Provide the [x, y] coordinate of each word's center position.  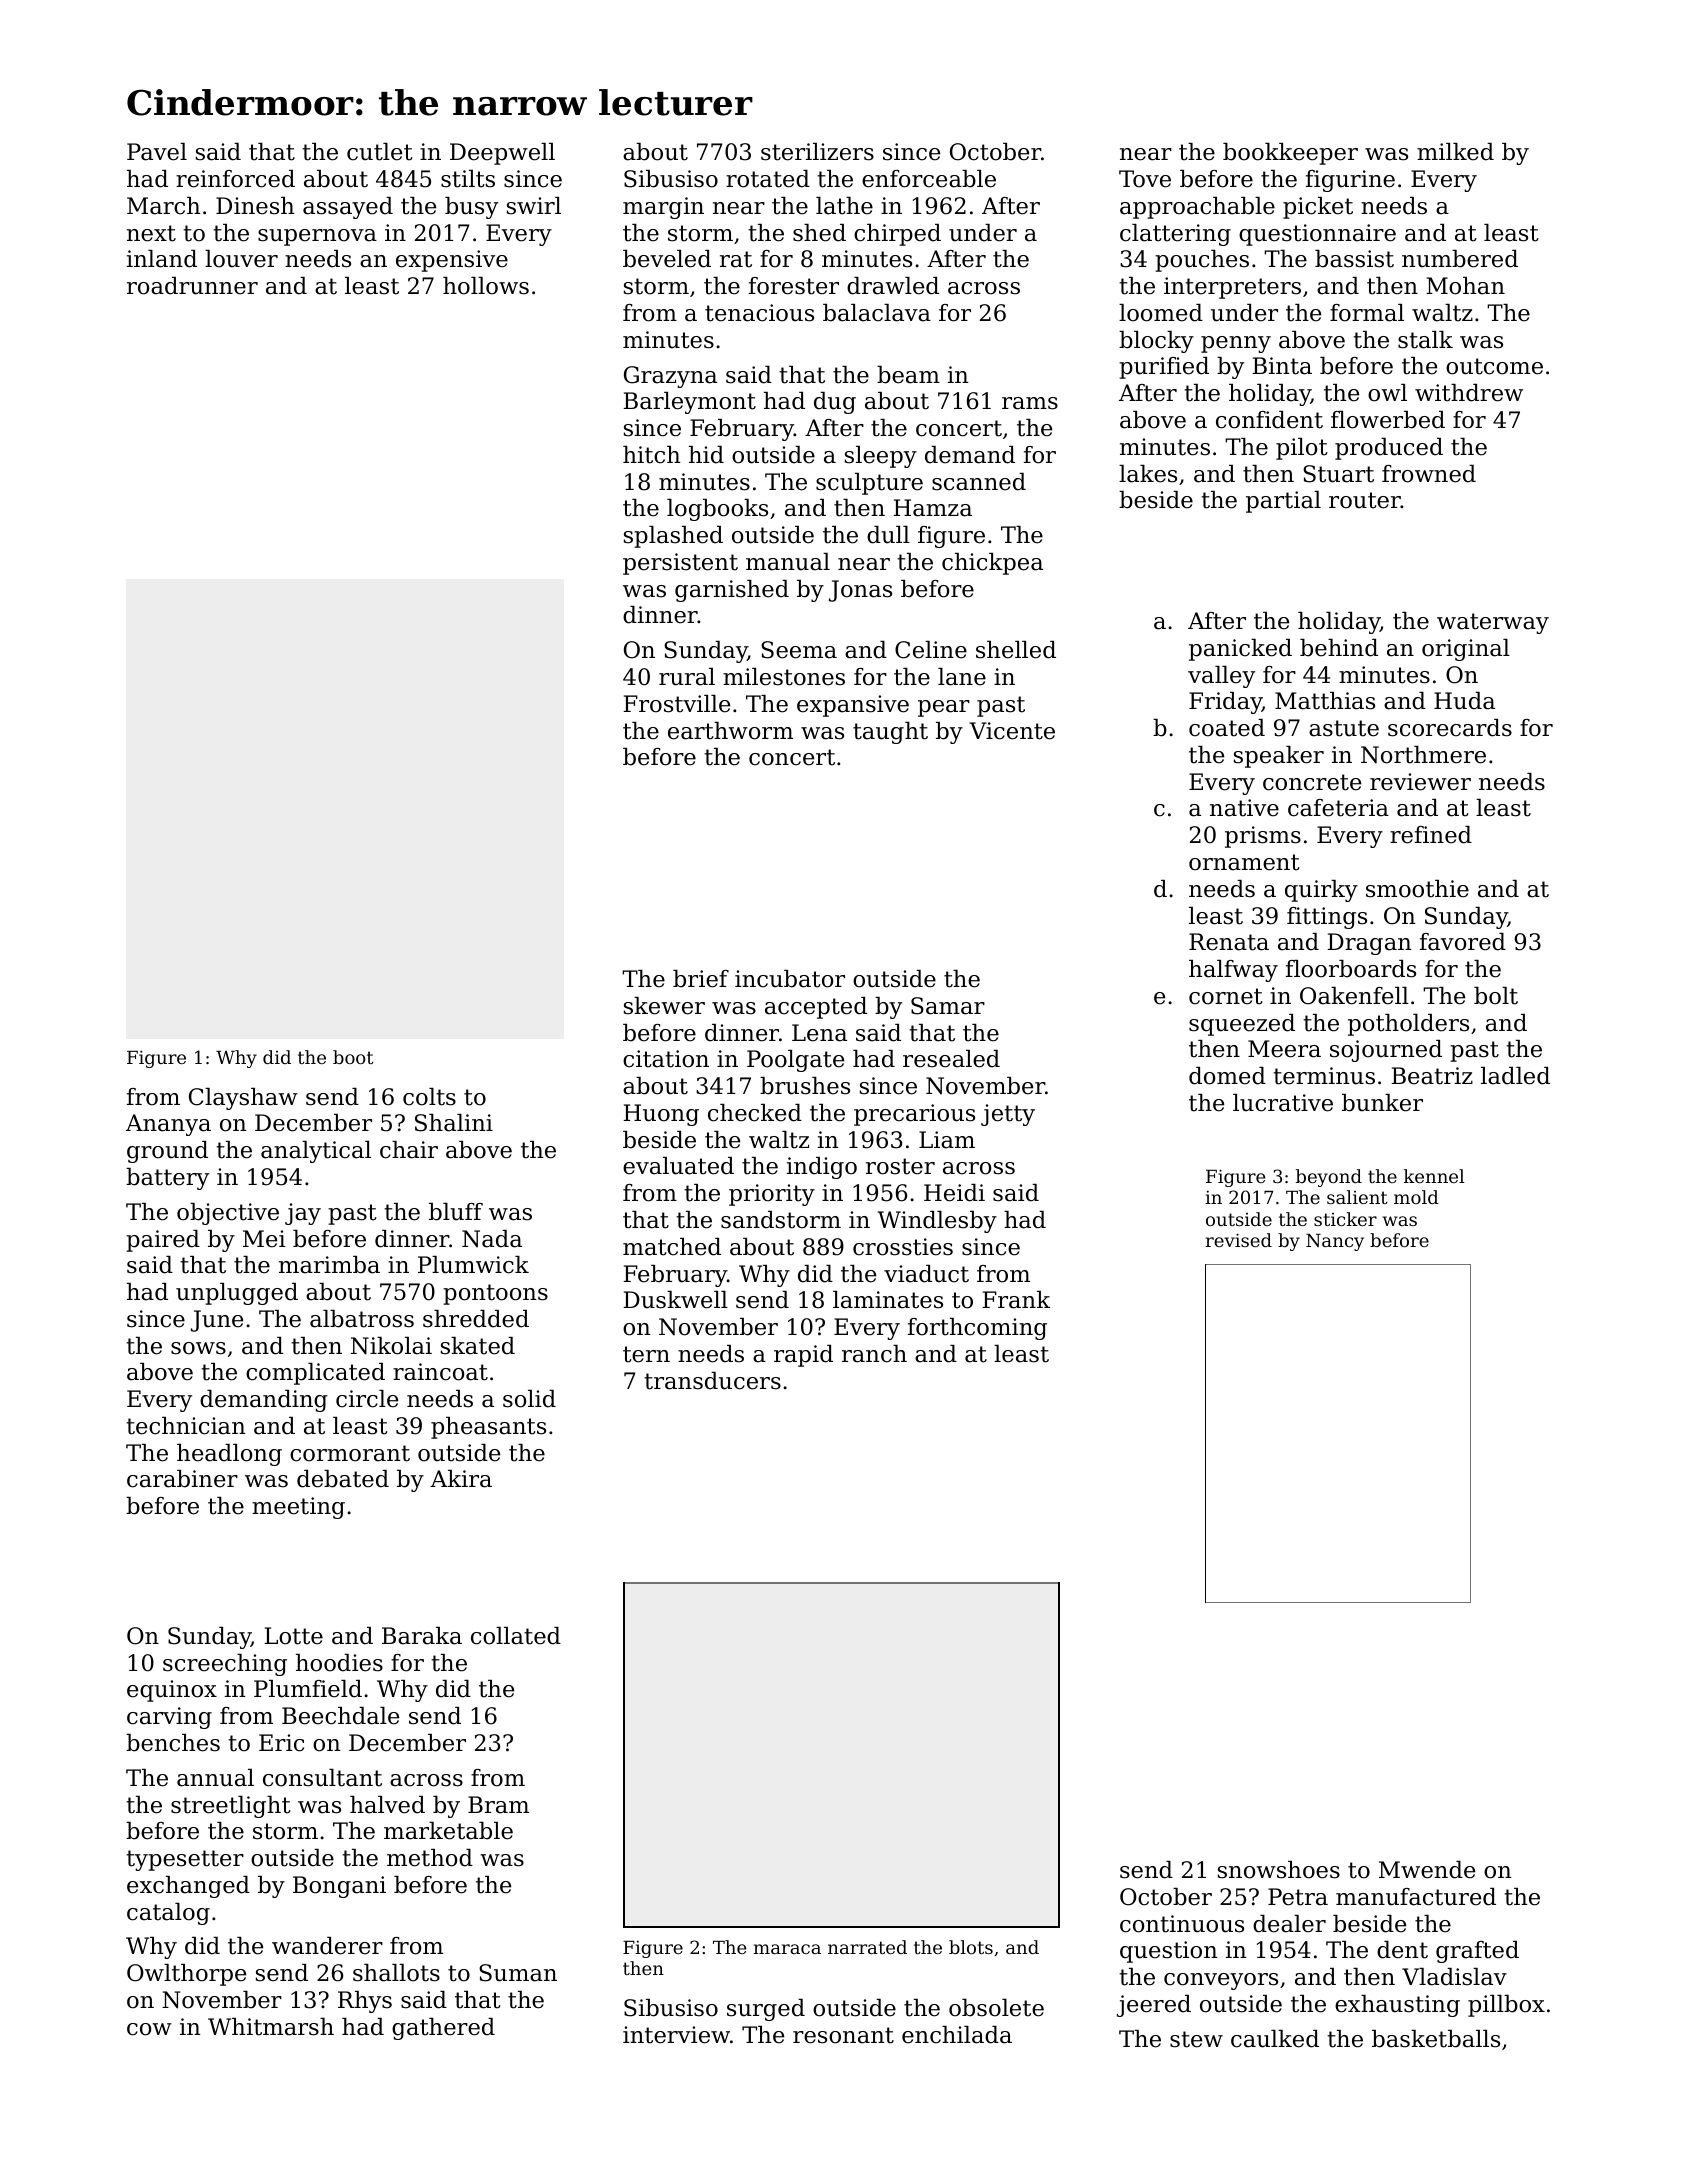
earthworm [730, 731]
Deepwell [502, 154]
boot [353, 1057]
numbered [1460, 259]
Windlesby [937, 1222]
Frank [1016, 1300]
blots [971, 1947]
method [430, 1858]
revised [1239, 1240]
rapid [803, 1356]
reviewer [1420, 782]
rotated [768, 179]
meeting [298, 1508]
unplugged [237, 1294]
